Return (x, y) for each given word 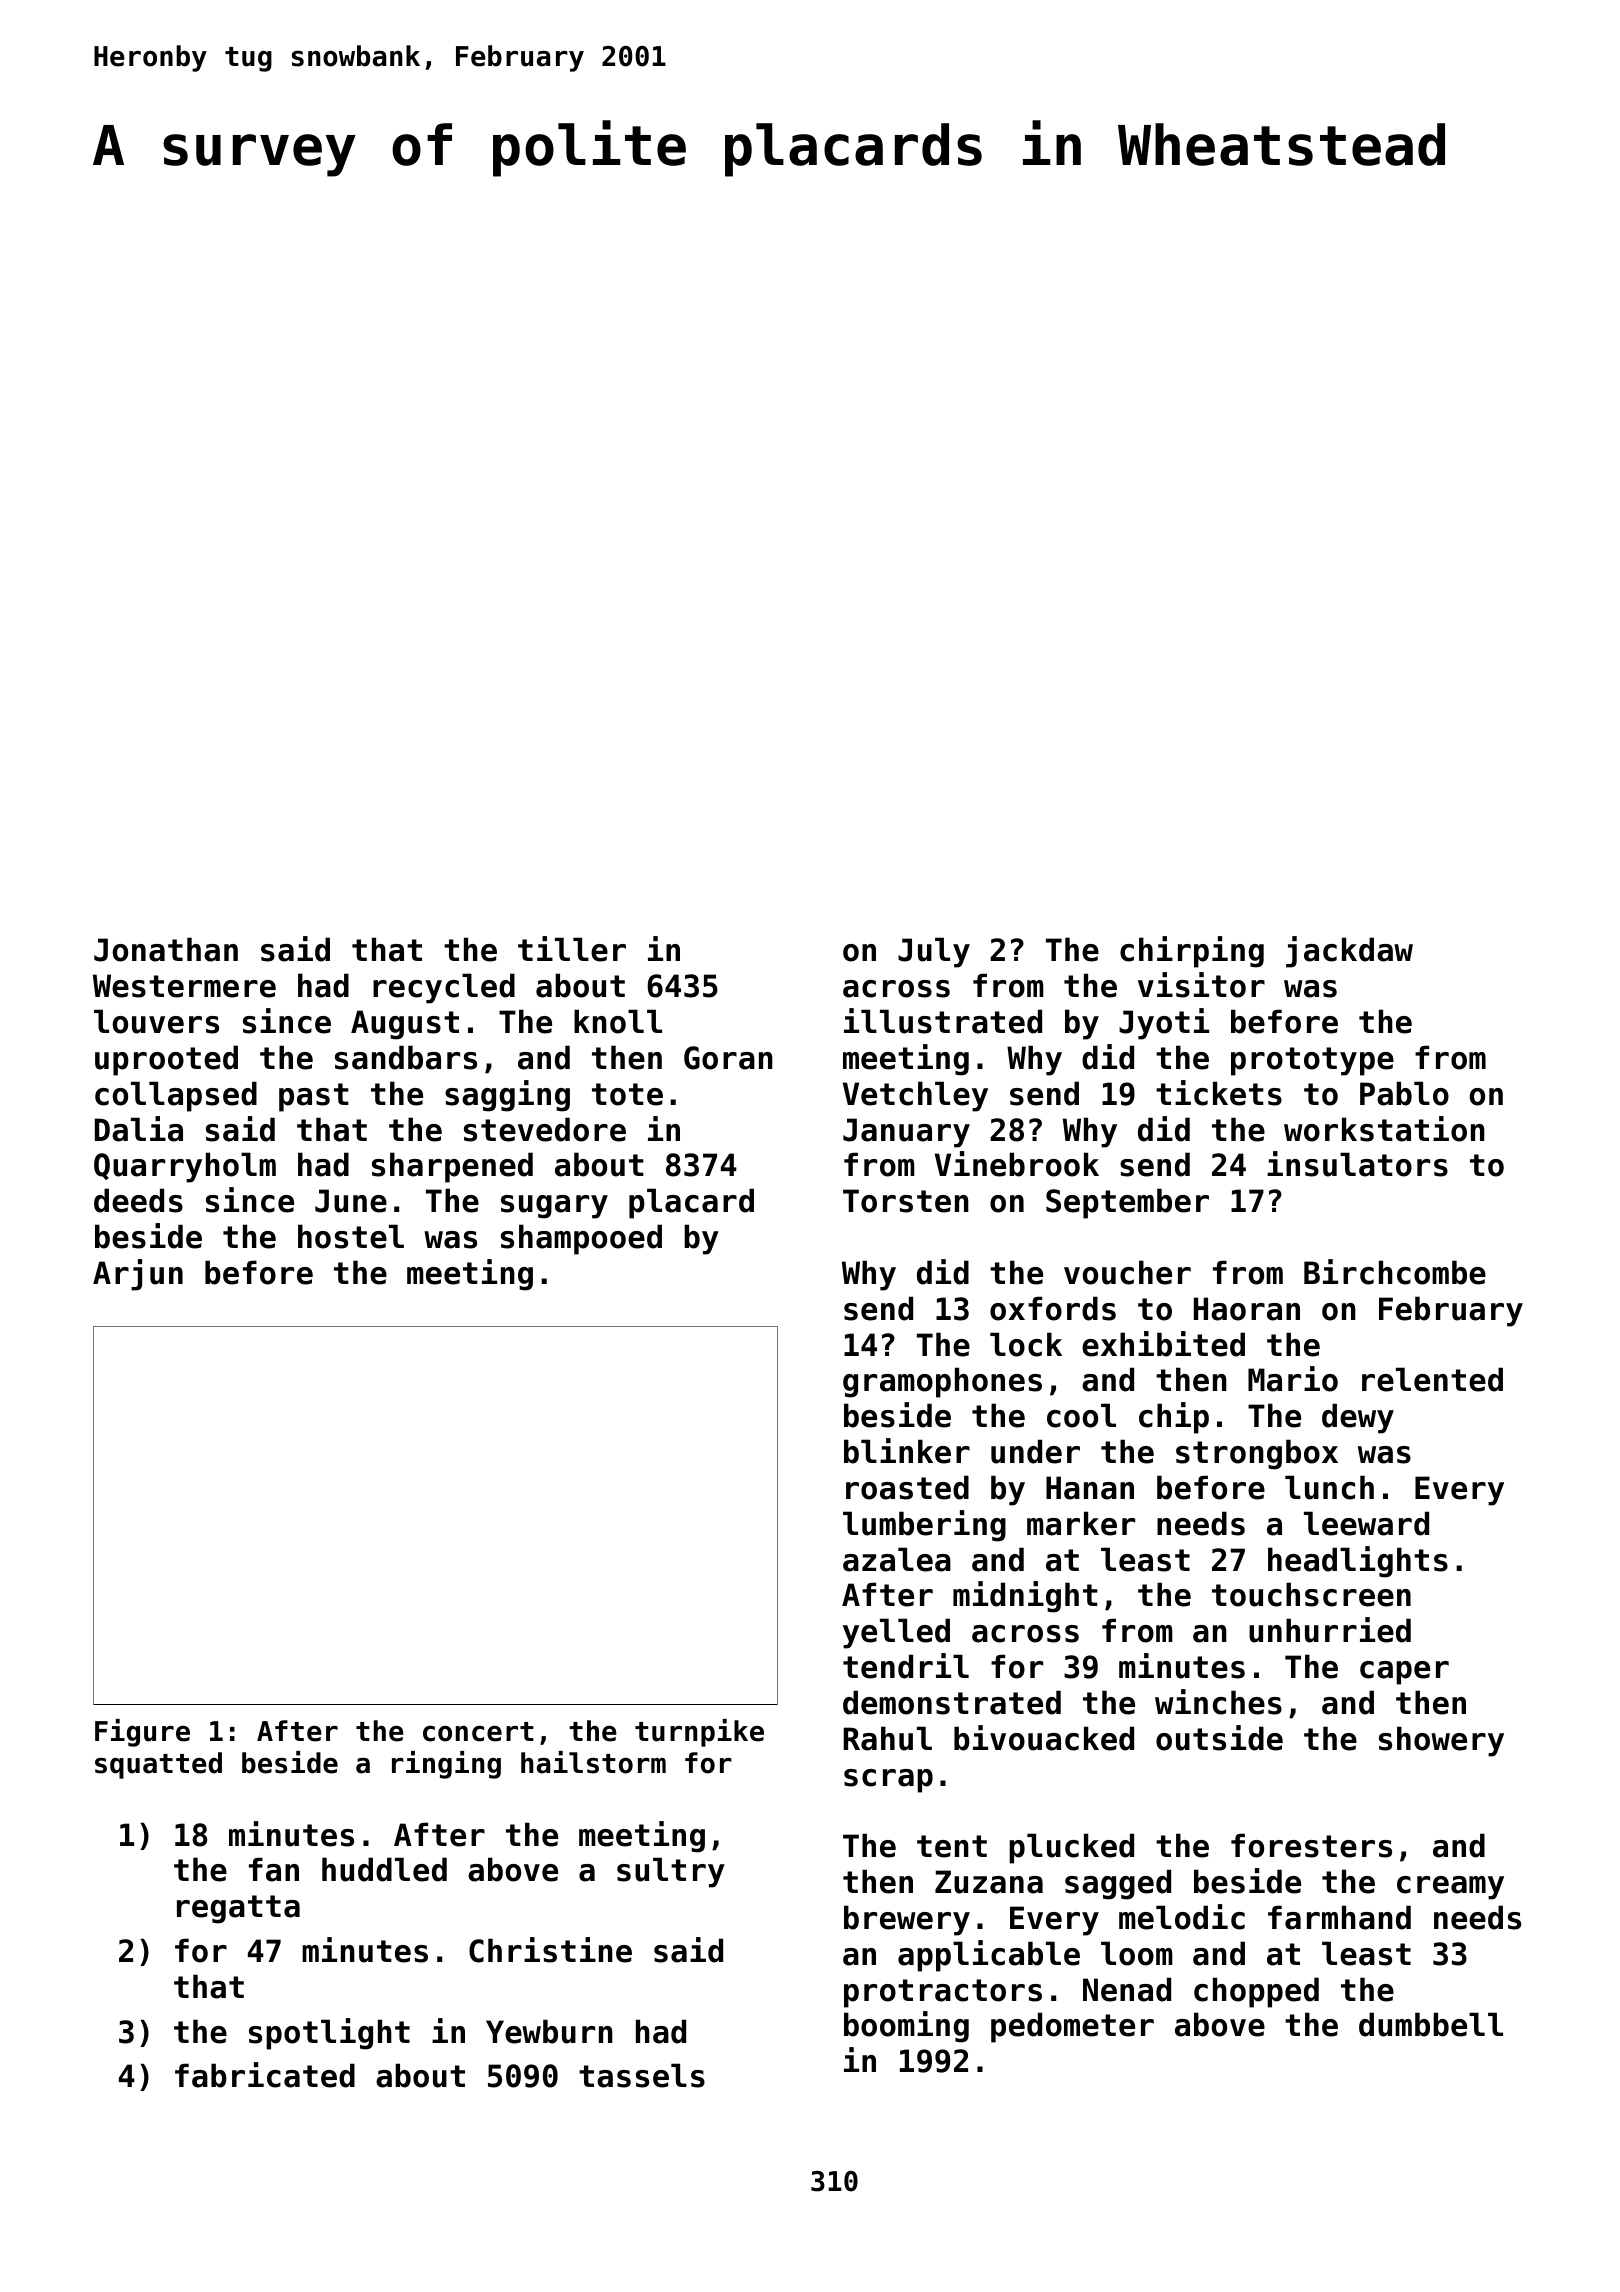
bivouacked (1044, 1738)
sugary (554, 1207)
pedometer (1072, 2027)
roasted (907, 1487)
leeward (1366, 1523)
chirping (1192, 952)
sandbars (406, 1057)
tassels (642, 2075)
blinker (907, 1451)
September (1127, 1203)
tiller (572, 949)
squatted (158, 1765)
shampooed (581, 1239)
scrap (888, 1781)
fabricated (265, 2075)
